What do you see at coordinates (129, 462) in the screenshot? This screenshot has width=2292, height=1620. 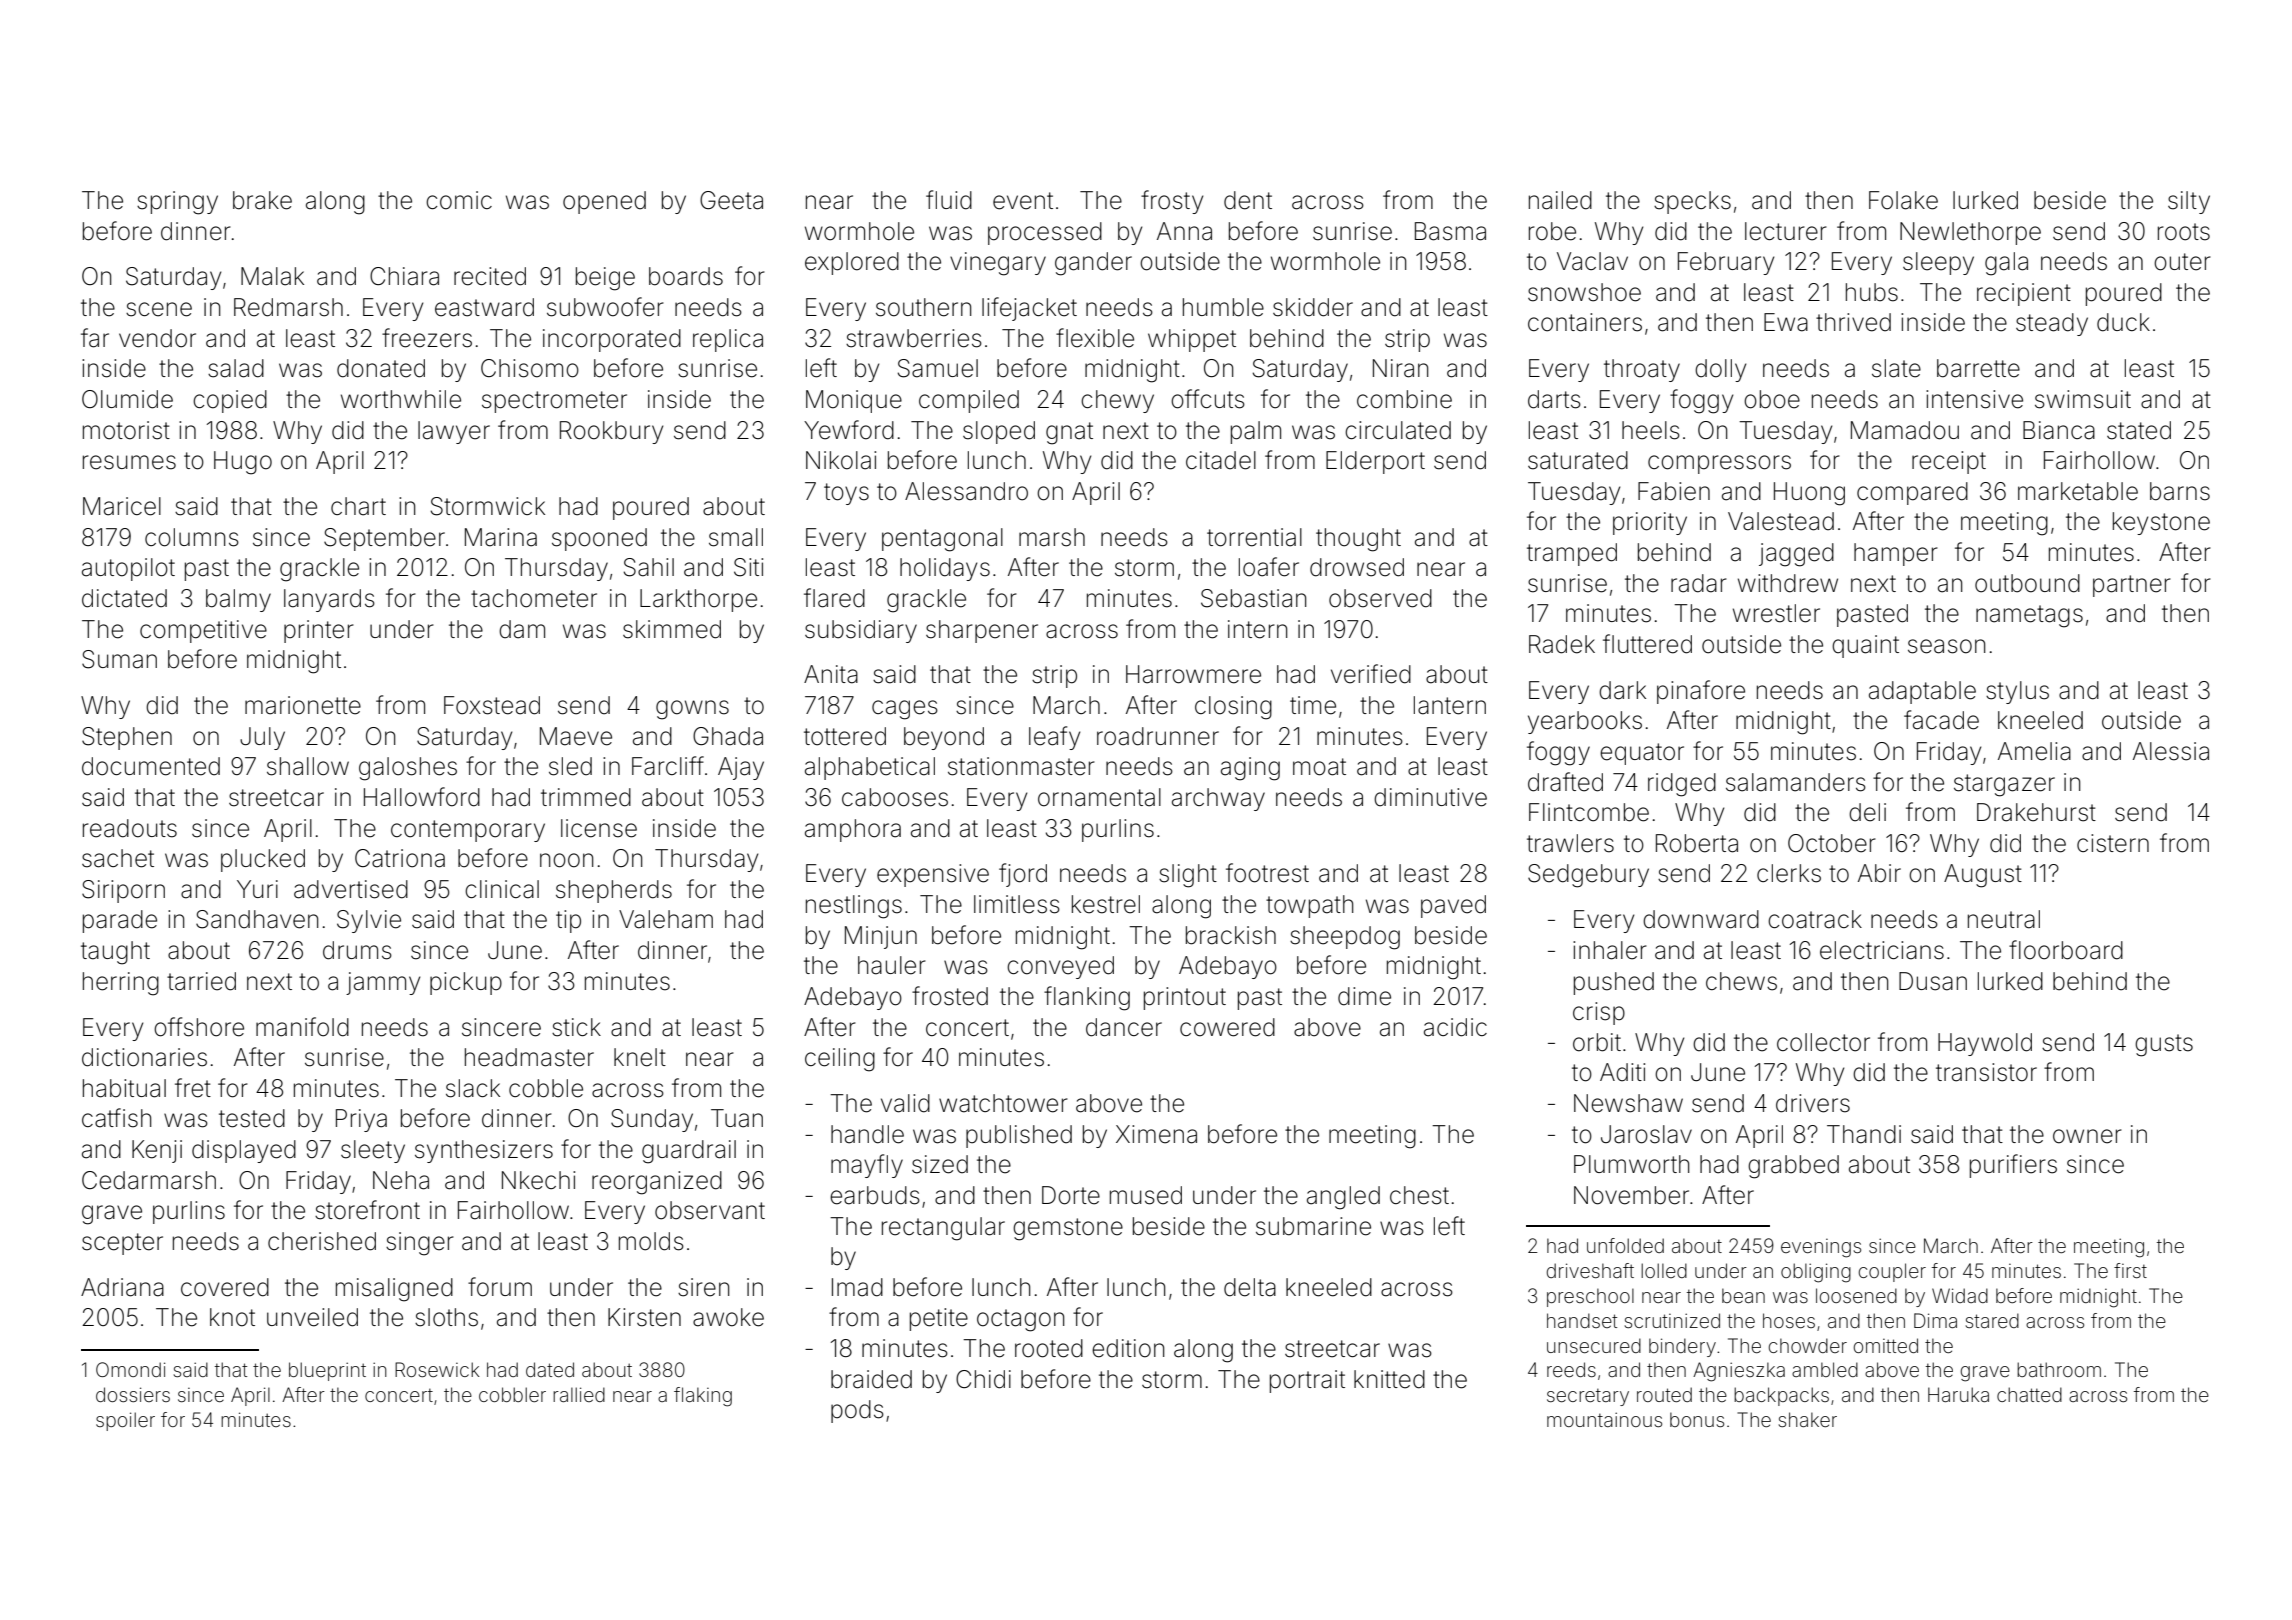 I see `resumes` at bounding box center [129, 462].
